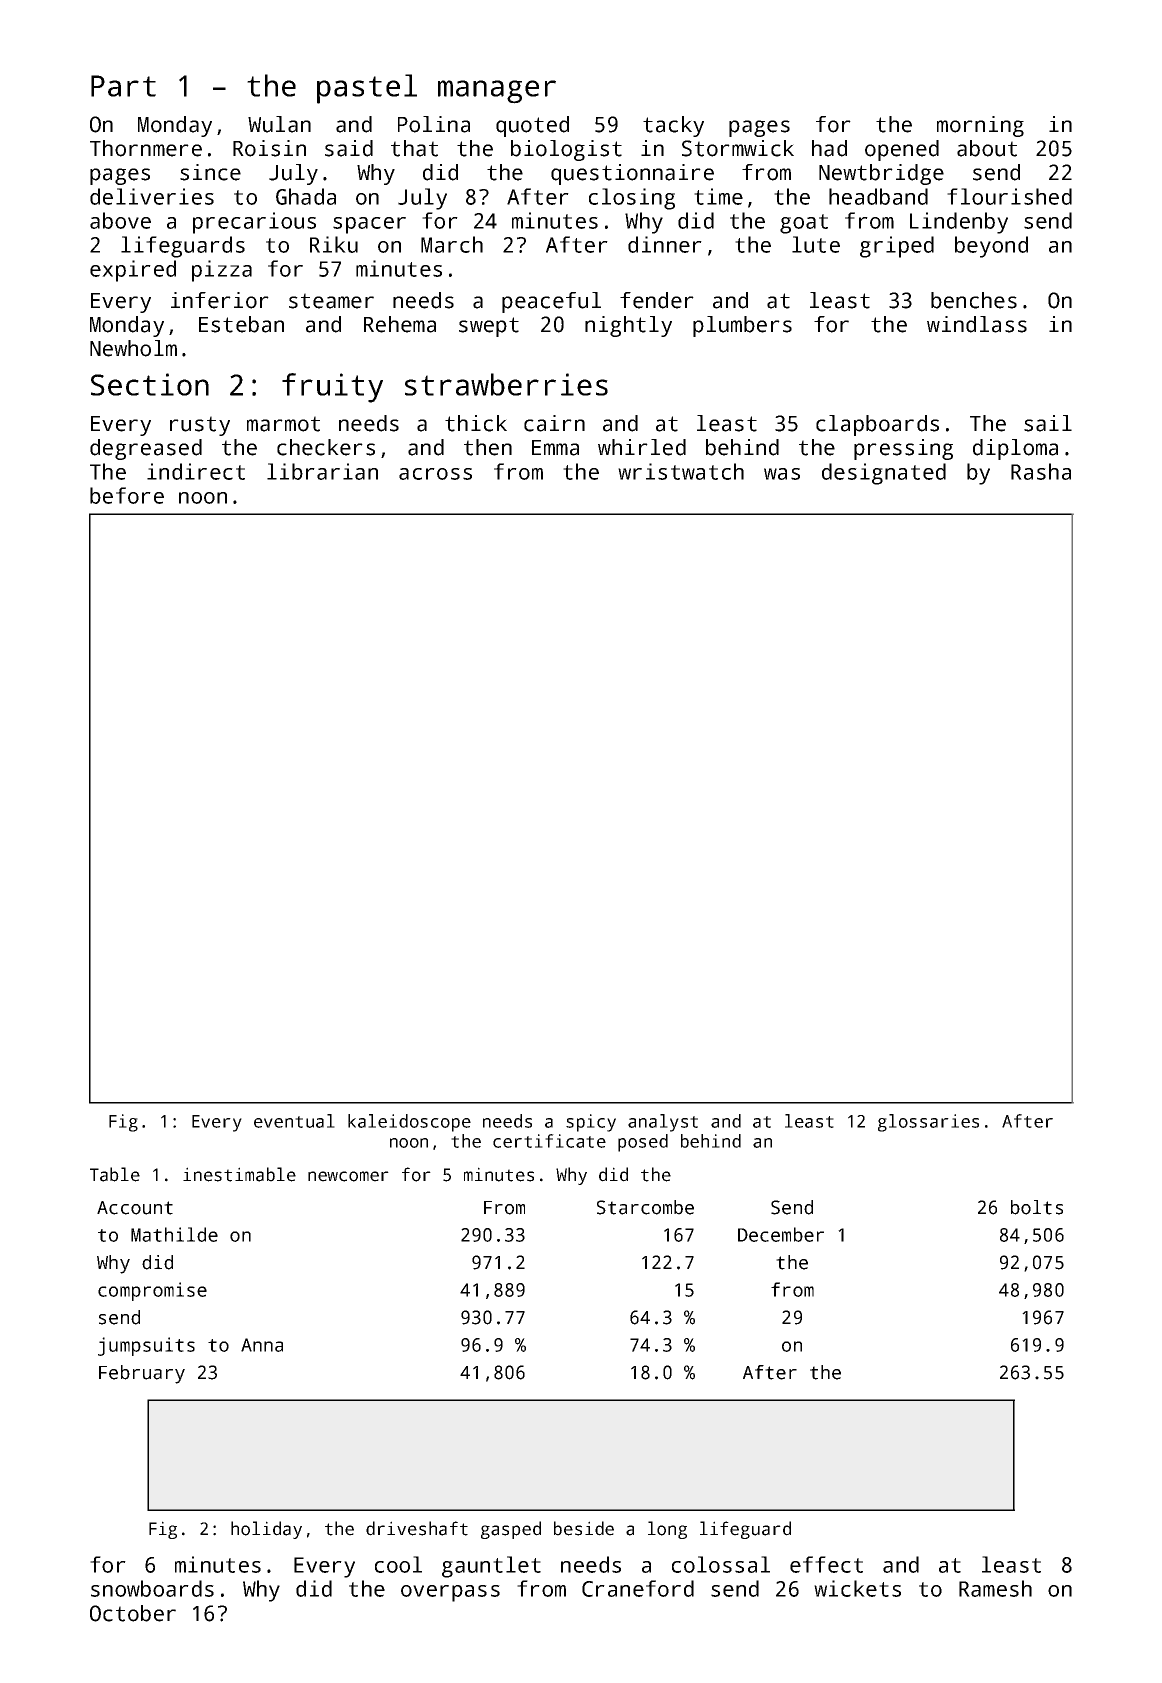 The image size is (1162, 1683). What do you see at coordinates (123, 86) in the screenshot?
I see `Part` at bounding box center [123, 86].
